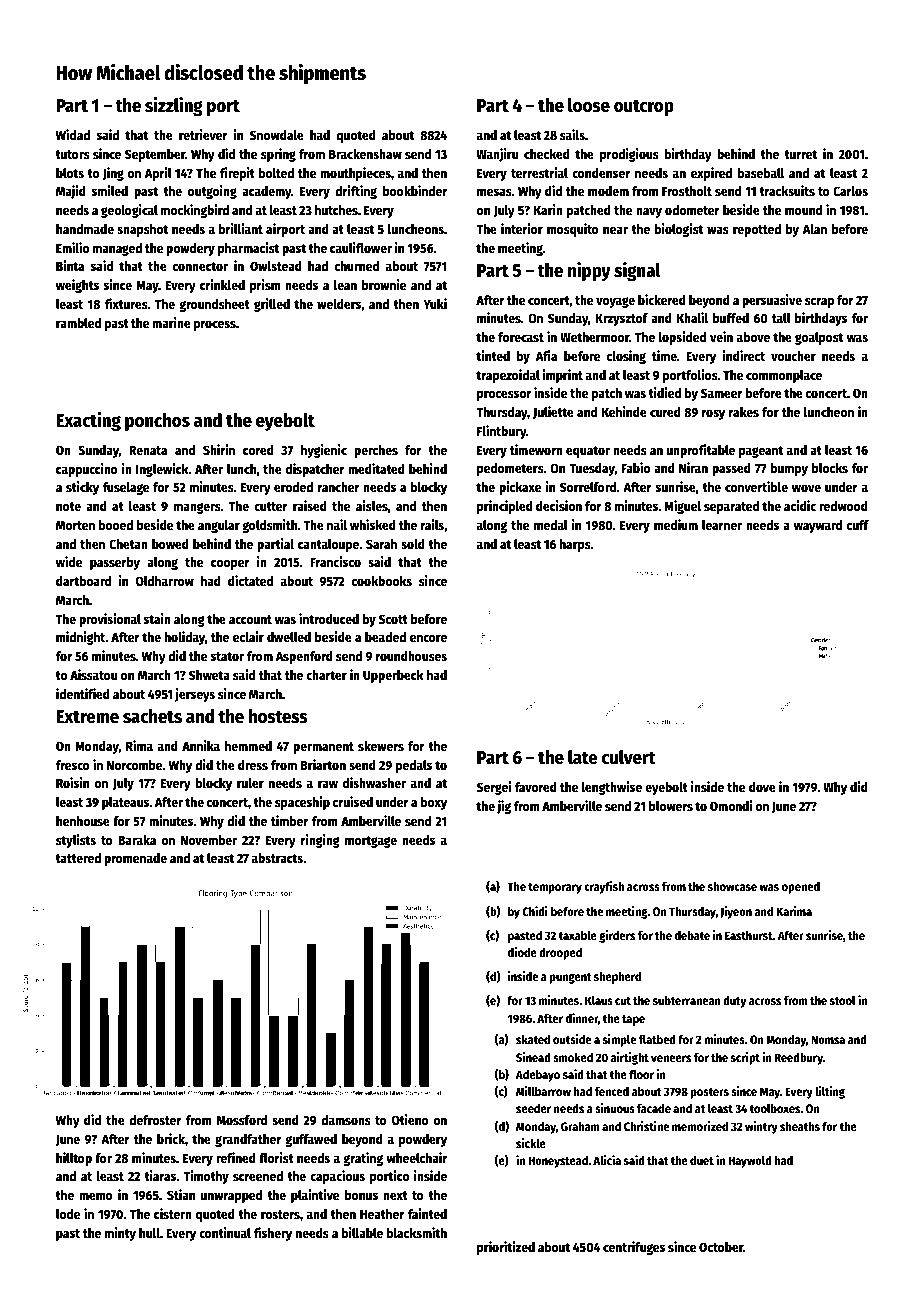 The image size is (924, 1308). I want to click on cruised, so click(353, 801).
